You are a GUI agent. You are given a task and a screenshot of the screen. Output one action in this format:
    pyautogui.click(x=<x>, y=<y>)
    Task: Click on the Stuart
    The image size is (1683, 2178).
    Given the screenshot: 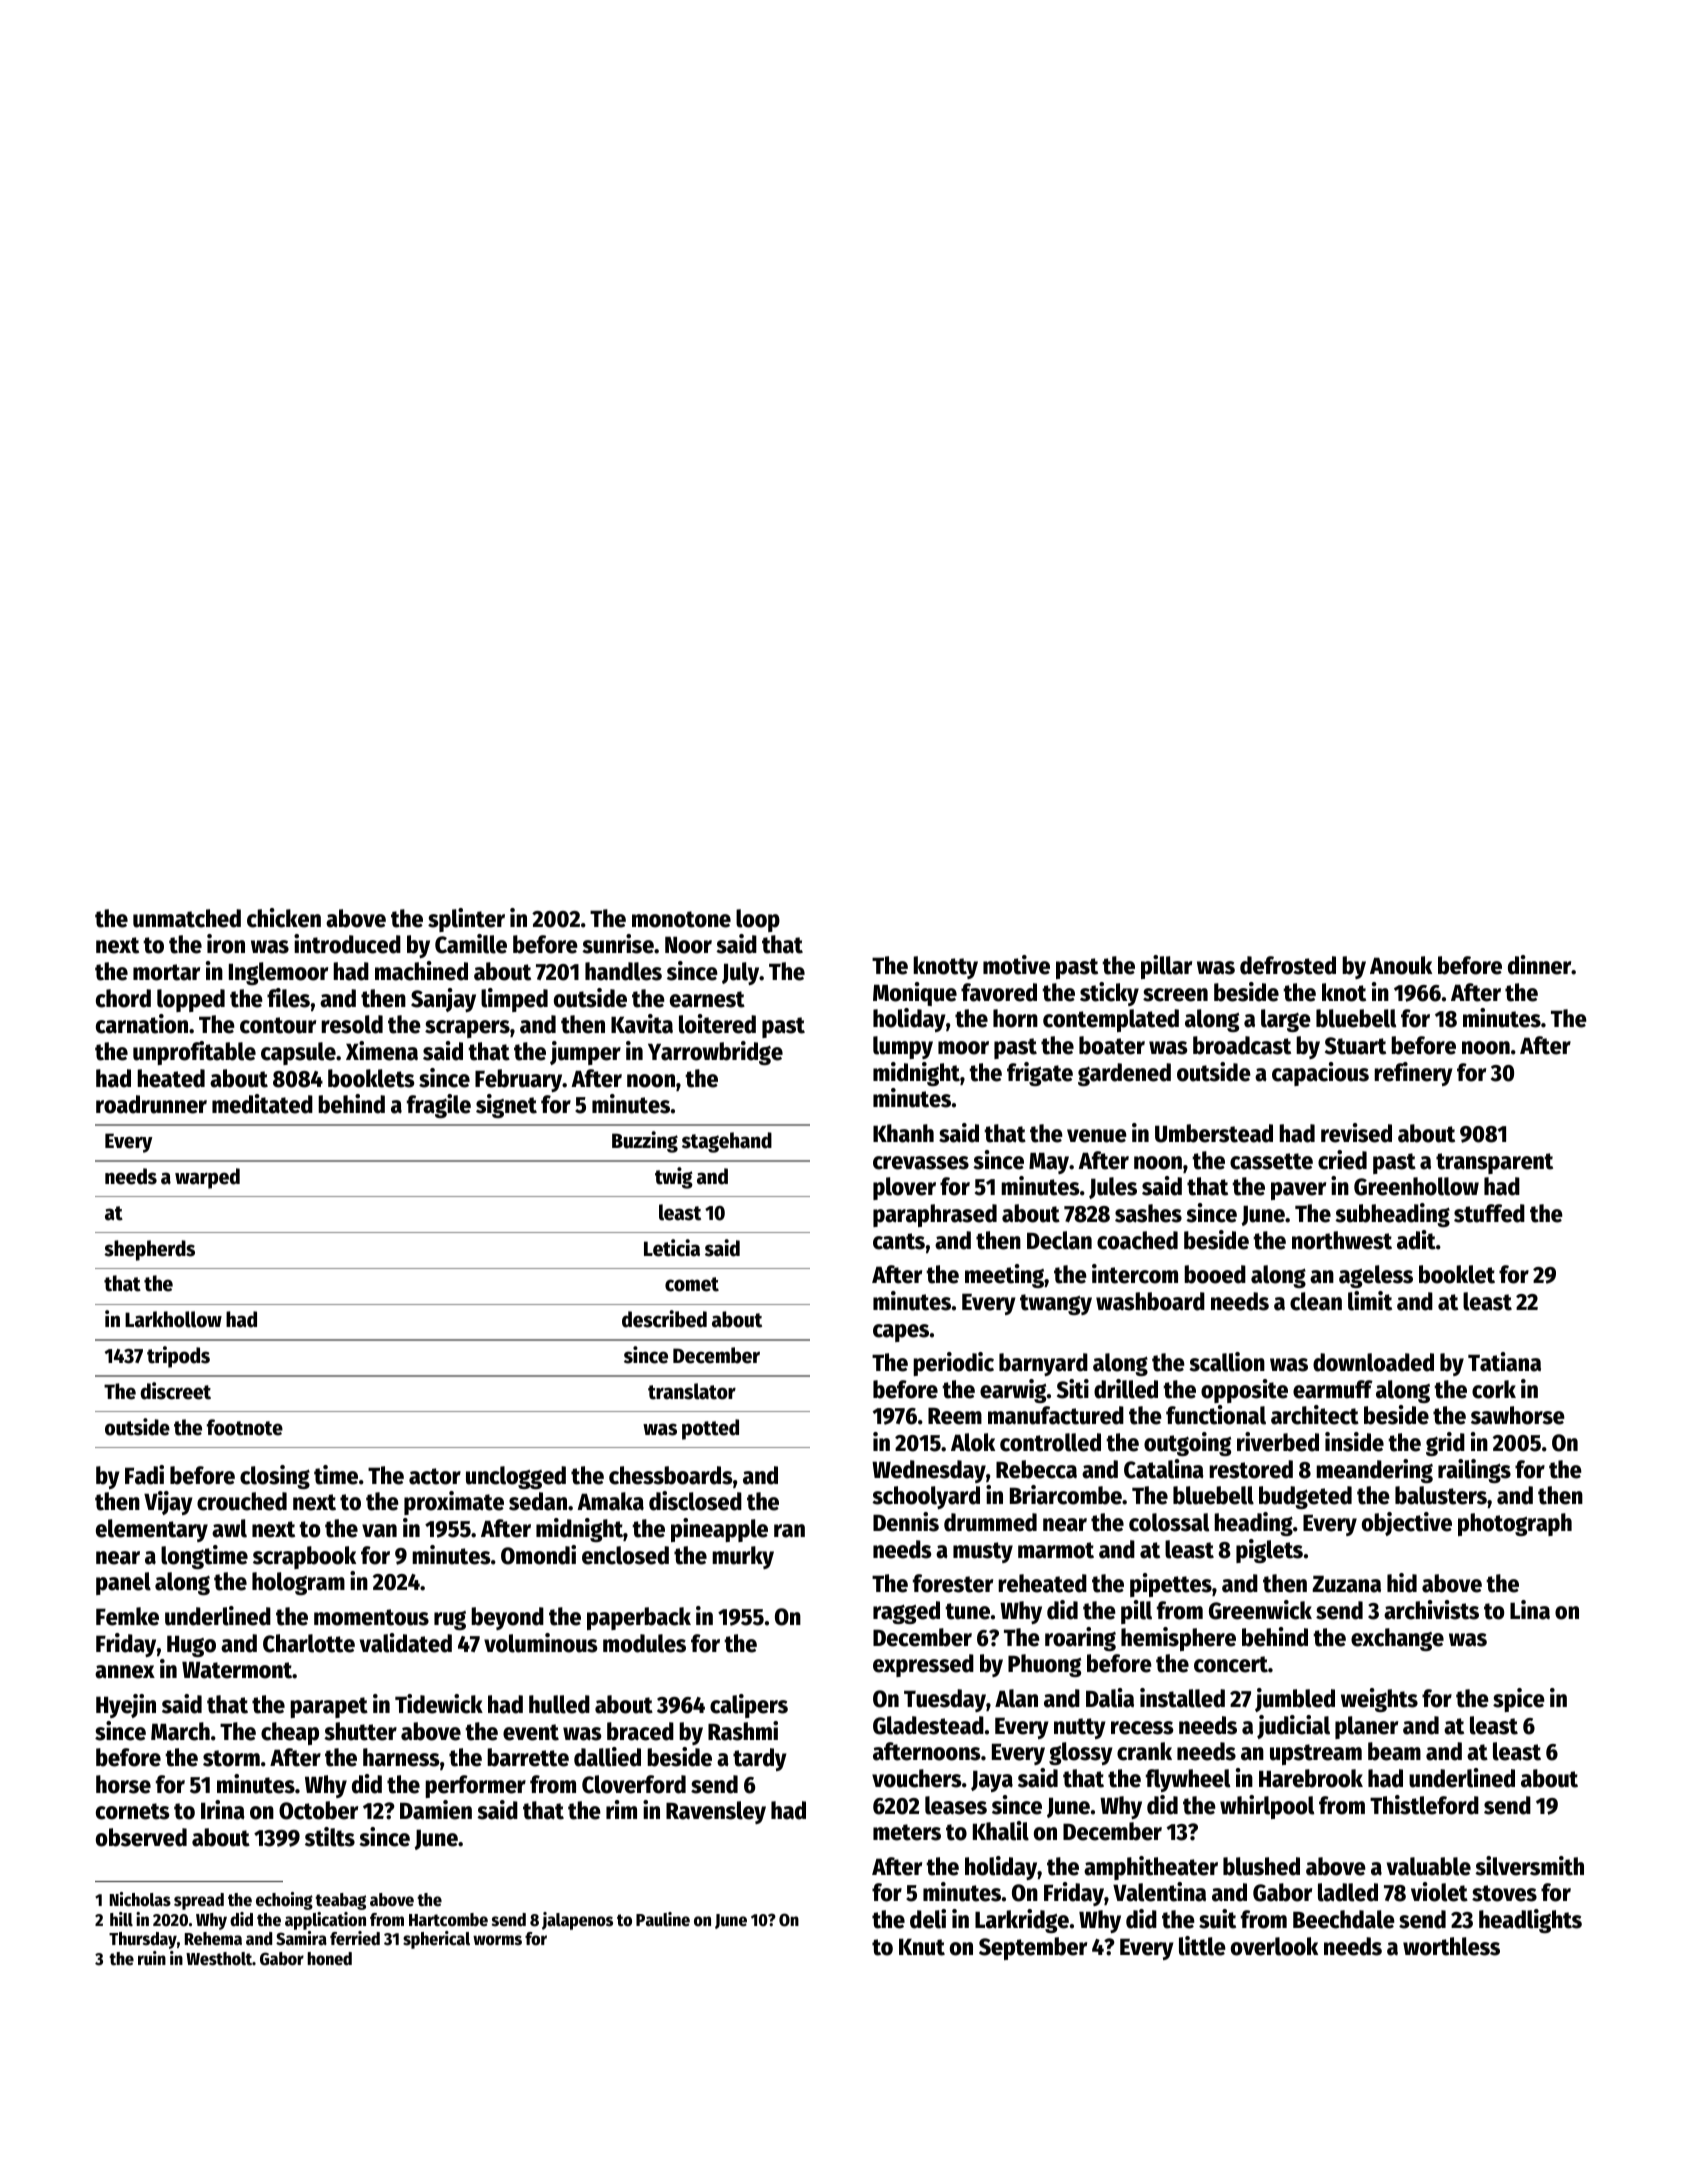 What is the action you would take?
    pyautogui.click(x=1355, y=1046)
